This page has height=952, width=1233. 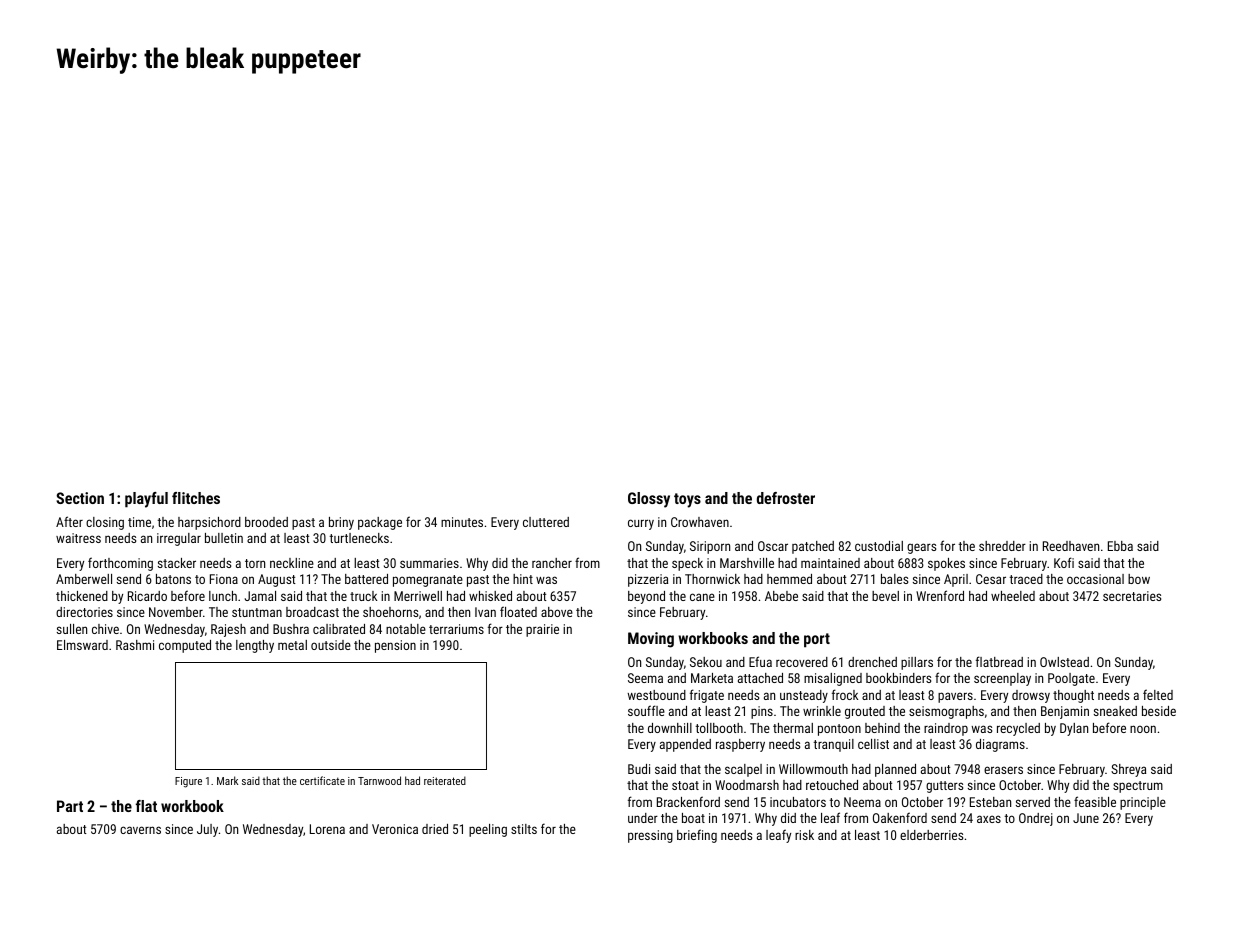 What do you see at coordinates (700, 522) in the page?
I see `Crowhaven` at bounding box center [700, 522].
